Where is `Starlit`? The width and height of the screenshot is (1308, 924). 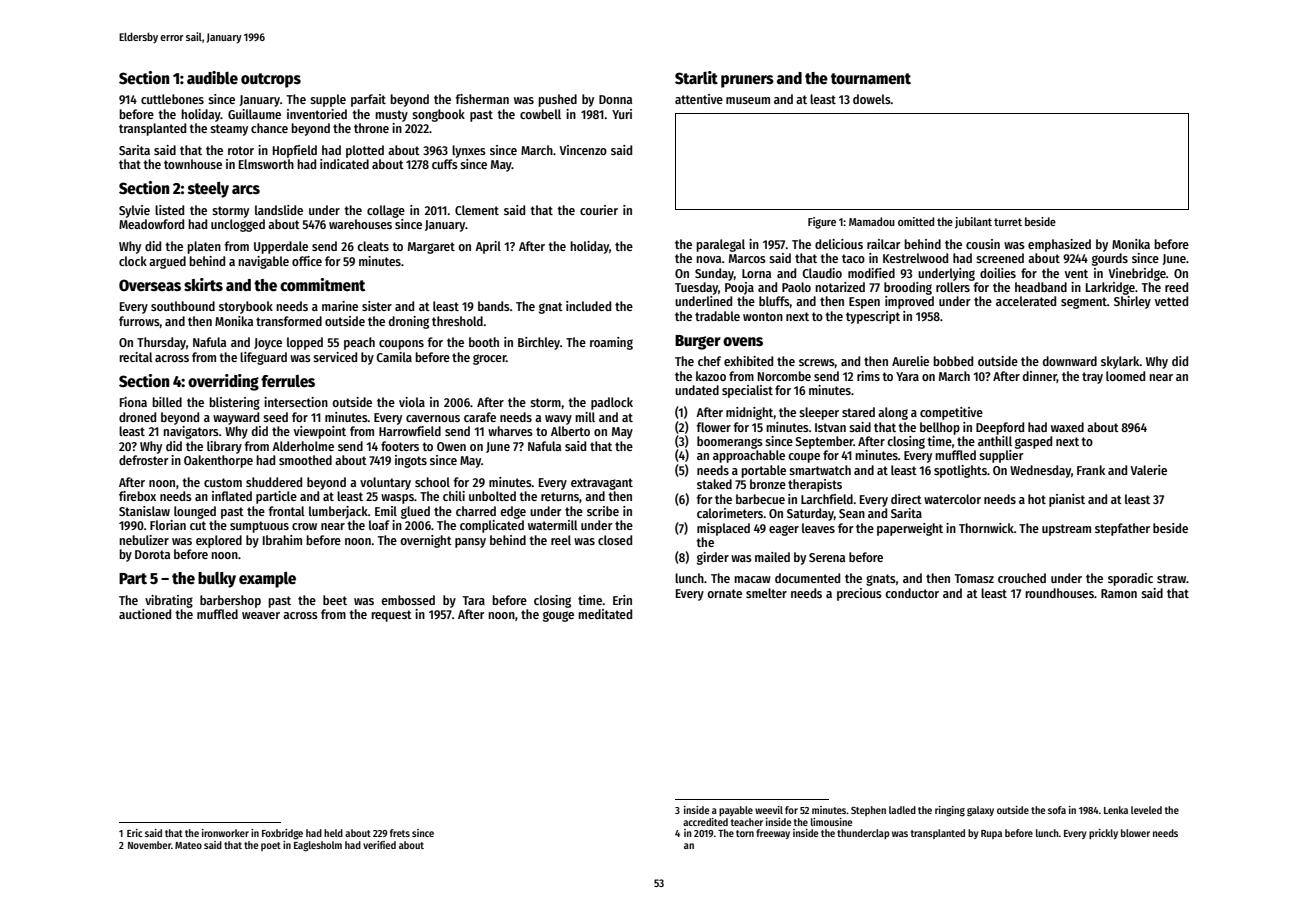
Starlit is located at coordinates (696, 77).
